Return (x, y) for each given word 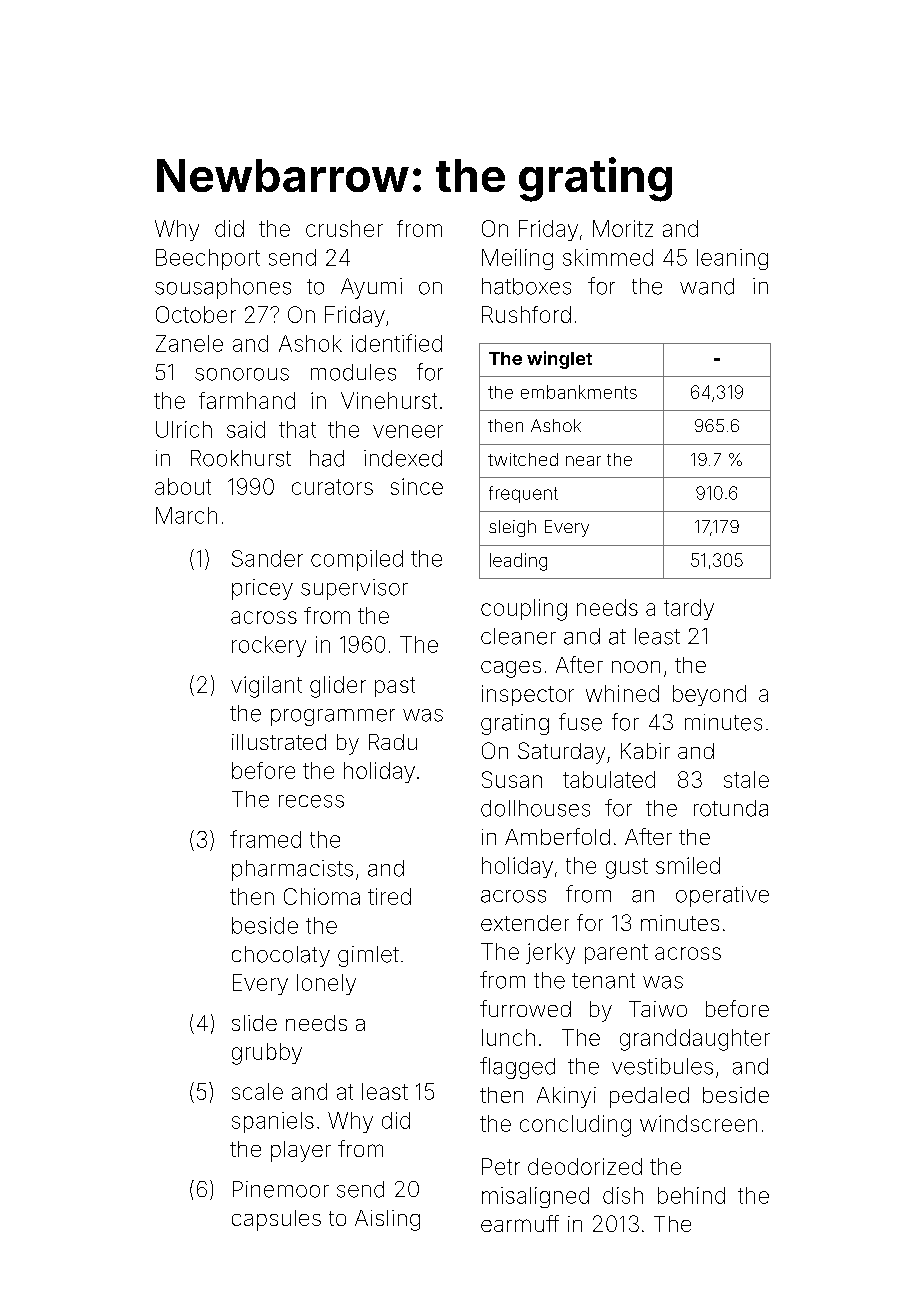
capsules (276, 1220)
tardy (689, 609)
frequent (523, 494)
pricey (262, 589)
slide (254, 1023)
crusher (344, 228)
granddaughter (695, 1040)
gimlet (368, 956)
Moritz (623, 228)
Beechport (208, 259)
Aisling (387, 1220)
